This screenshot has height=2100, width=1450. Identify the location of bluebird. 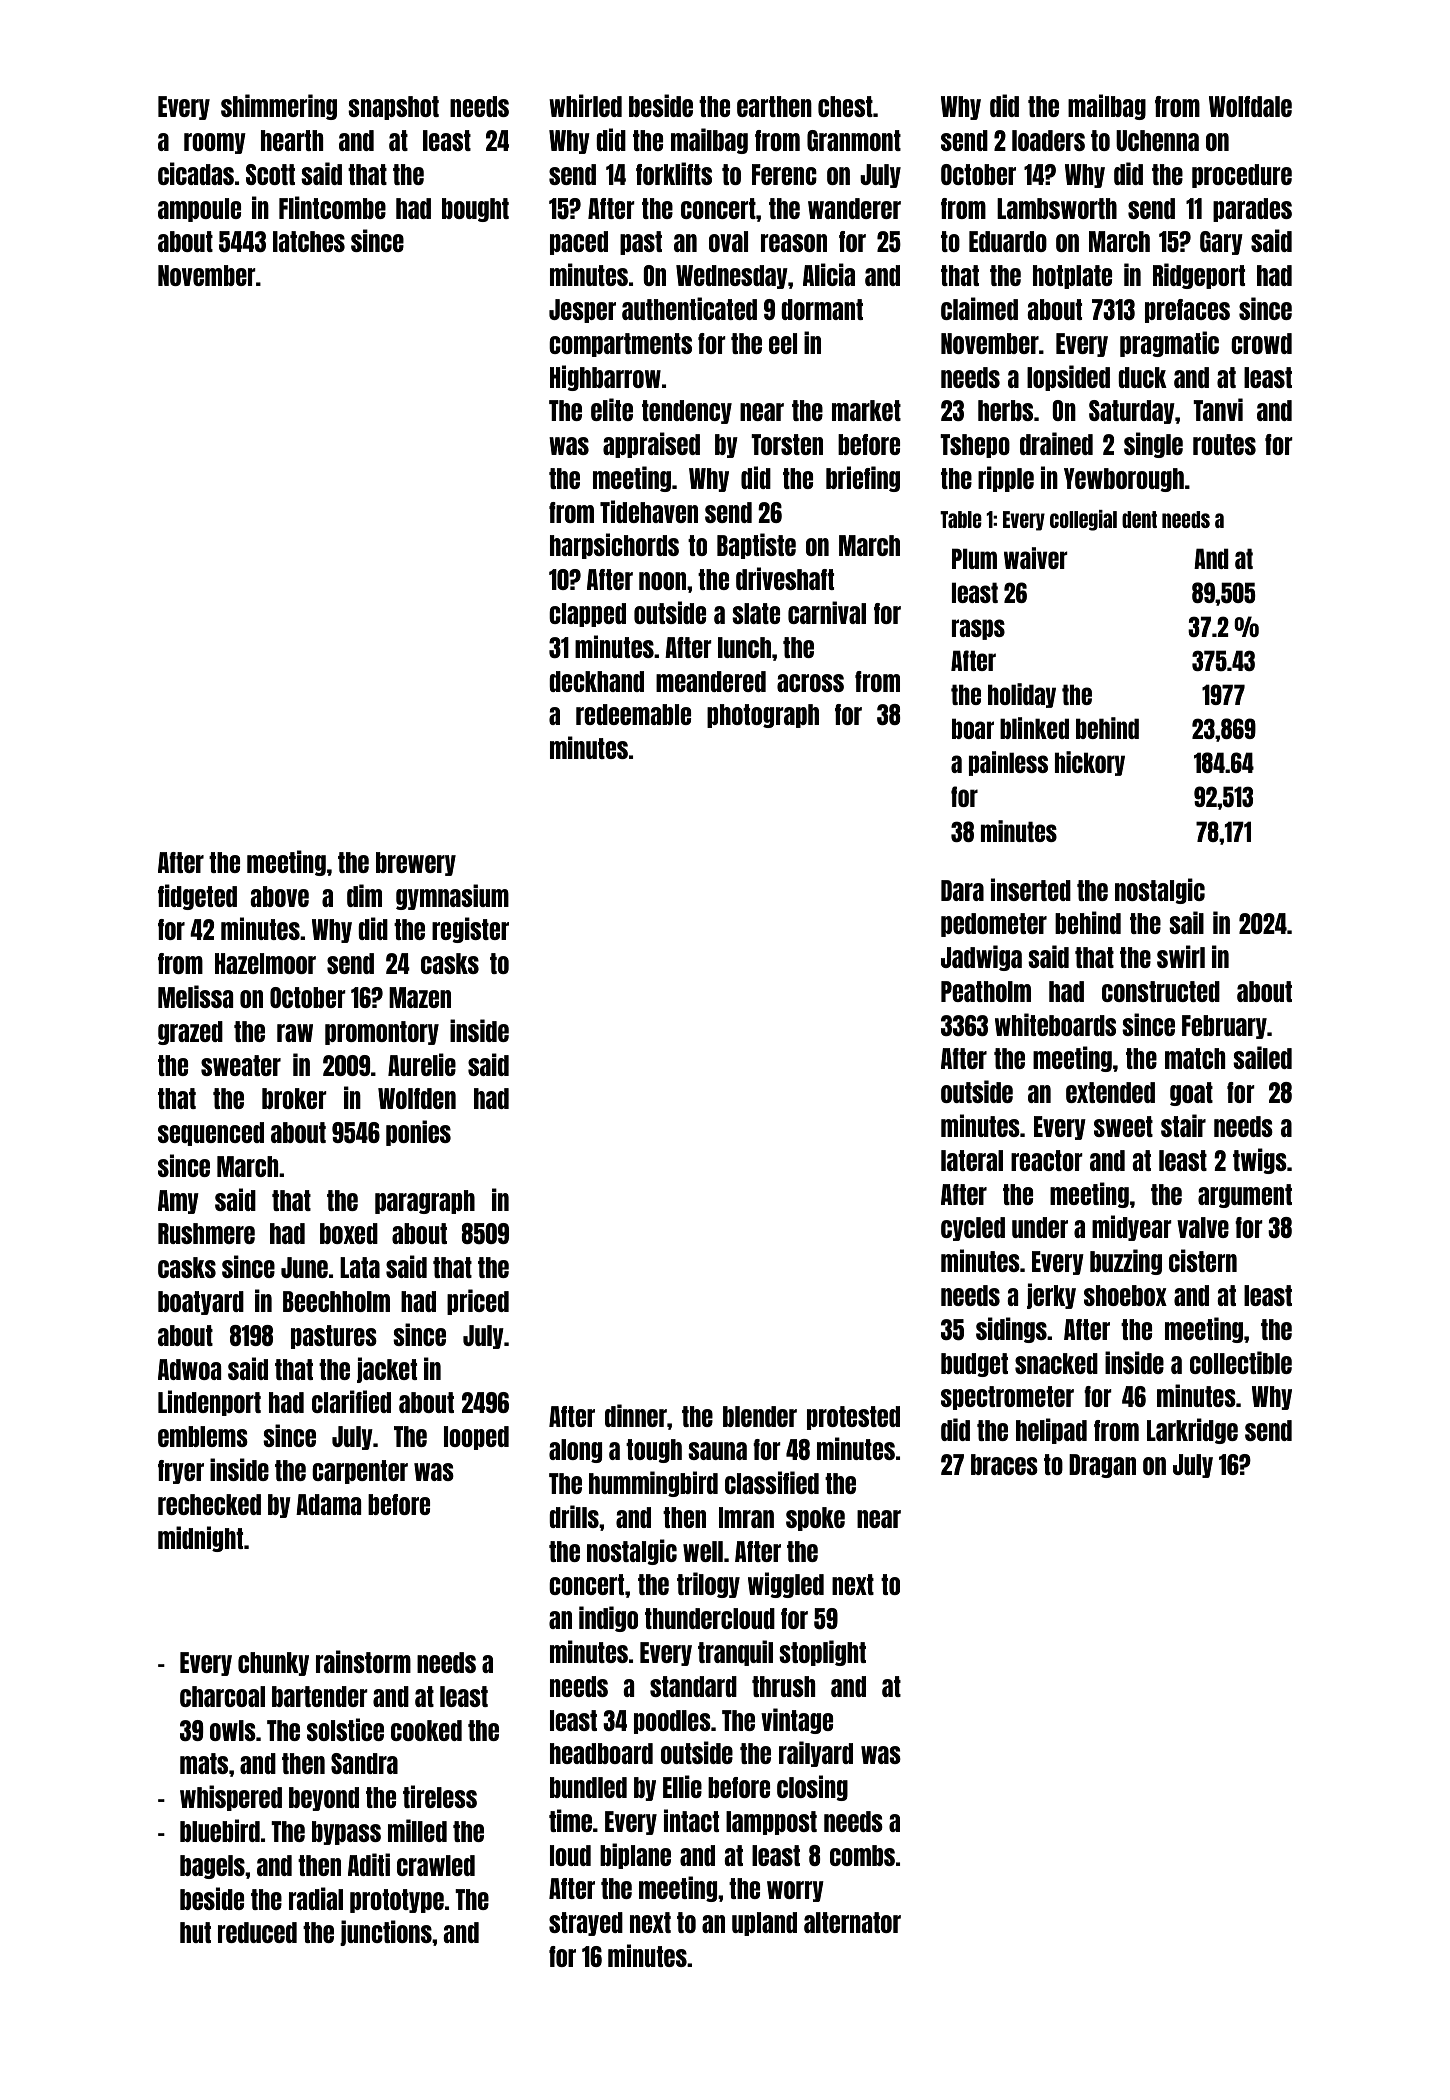
(220, 1830).
